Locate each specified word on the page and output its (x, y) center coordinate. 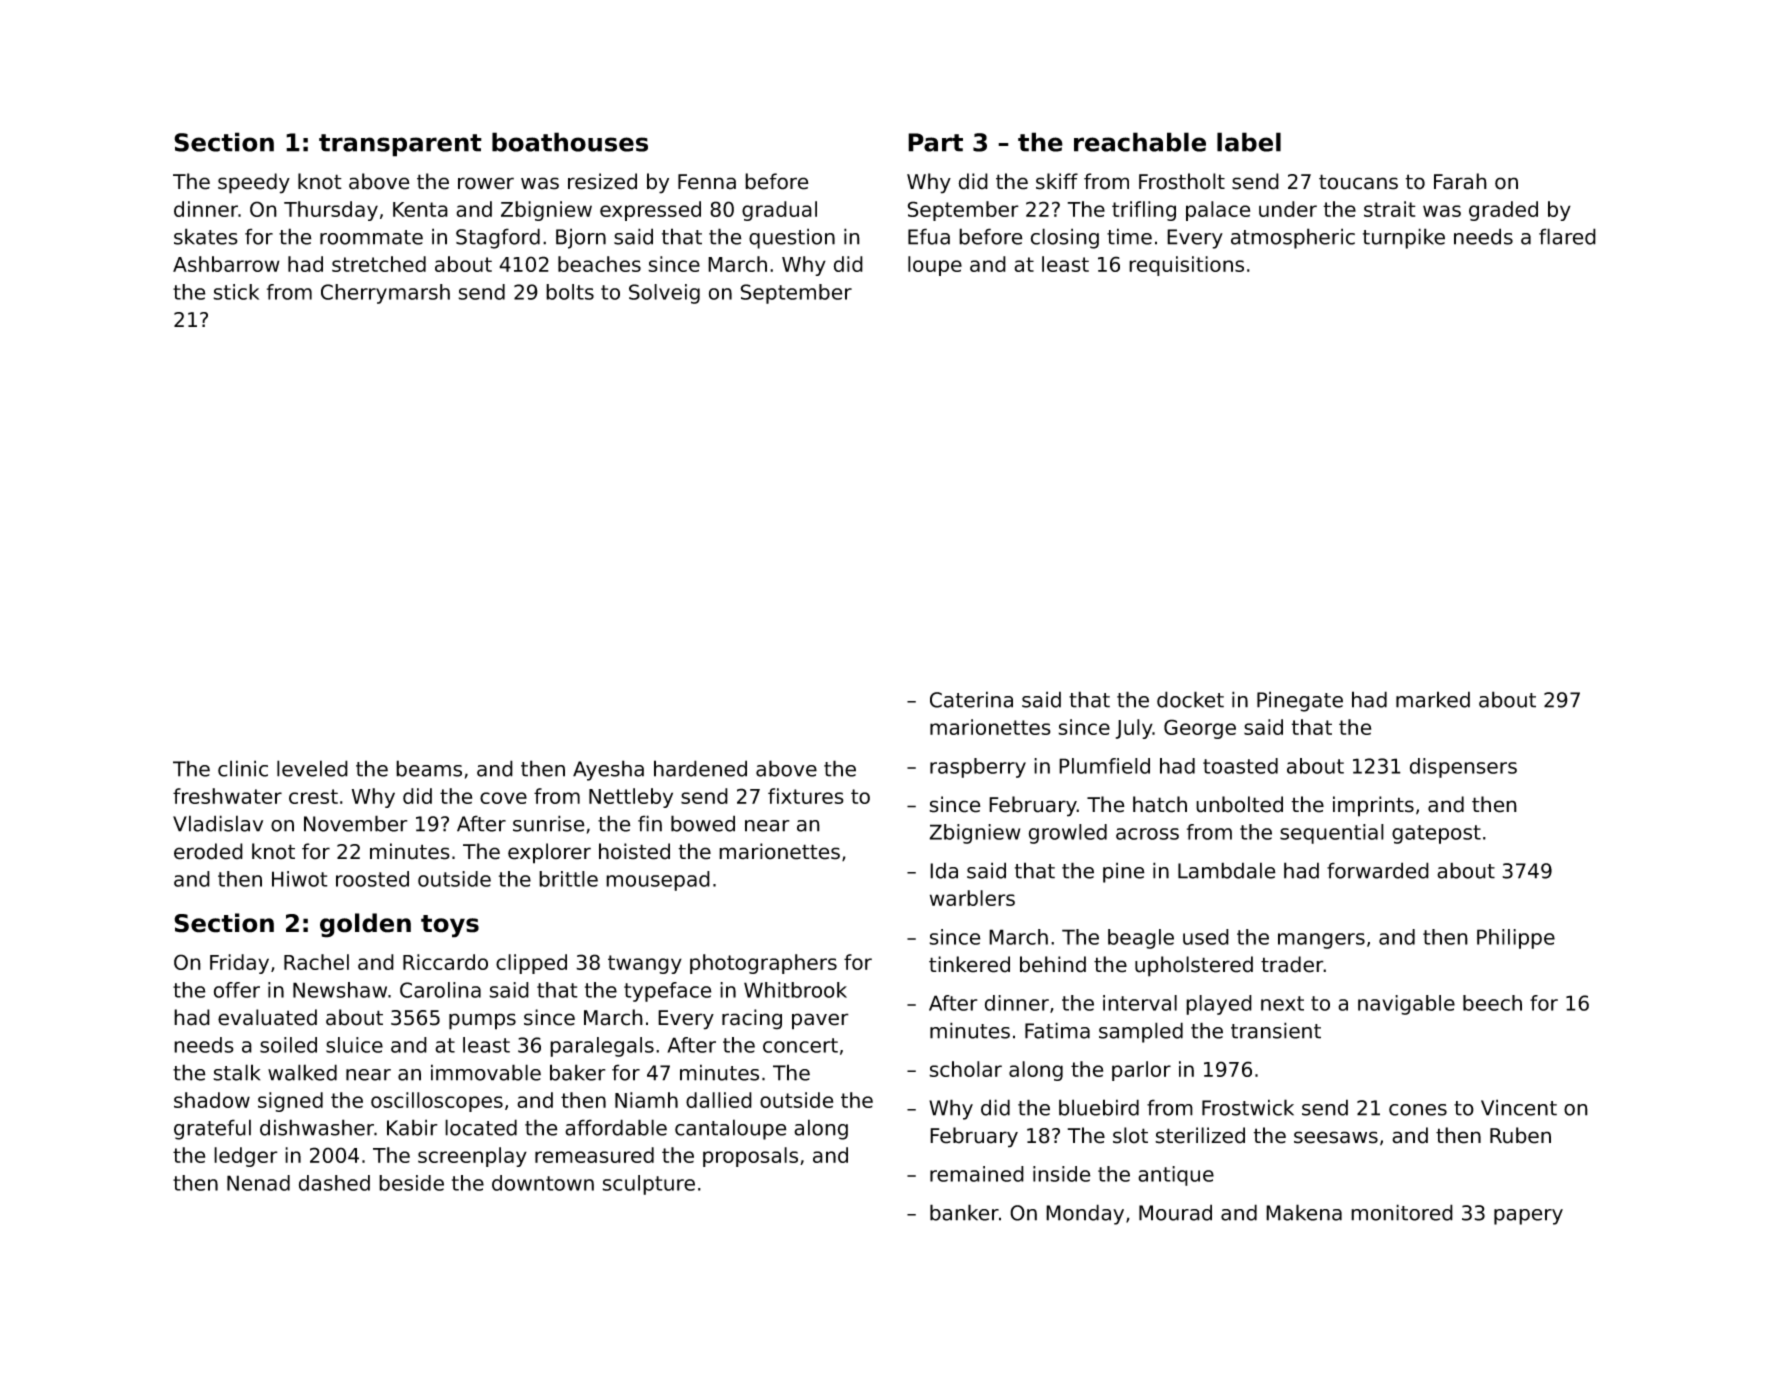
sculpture (648, 1185)
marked (1433, 699)
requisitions (1186, 266)
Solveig (664, 294)
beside (411, 1183)
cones (1418, 1110)
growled (1068, 834)
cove (503, 798)
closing (1065, 238)
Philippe (1516, 939)
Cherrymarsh (385, 294)
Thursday (331, 211)
